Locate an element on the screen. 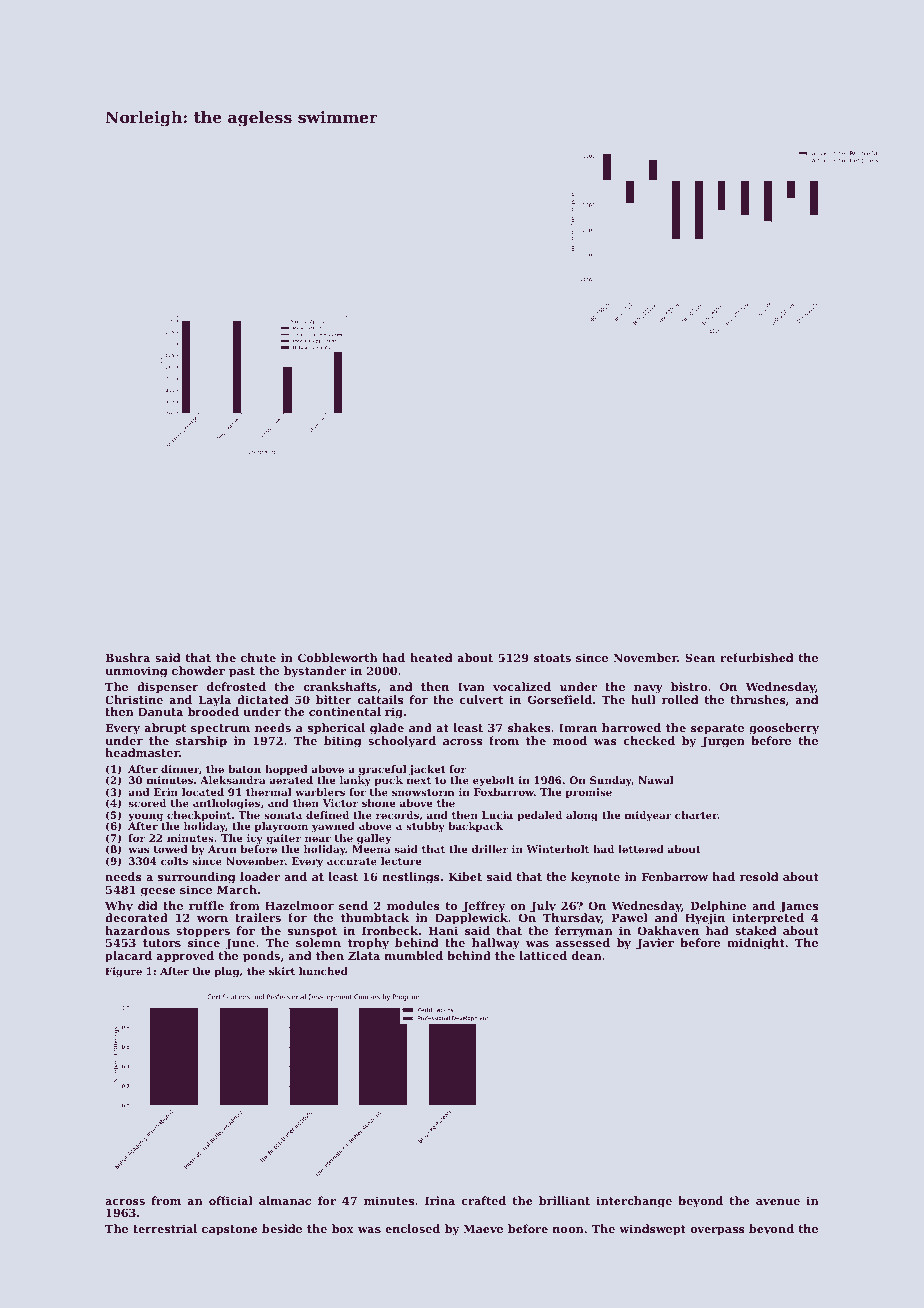 This screenshot has width=924, height=1308. official is located at coordinates (231, 1200).
